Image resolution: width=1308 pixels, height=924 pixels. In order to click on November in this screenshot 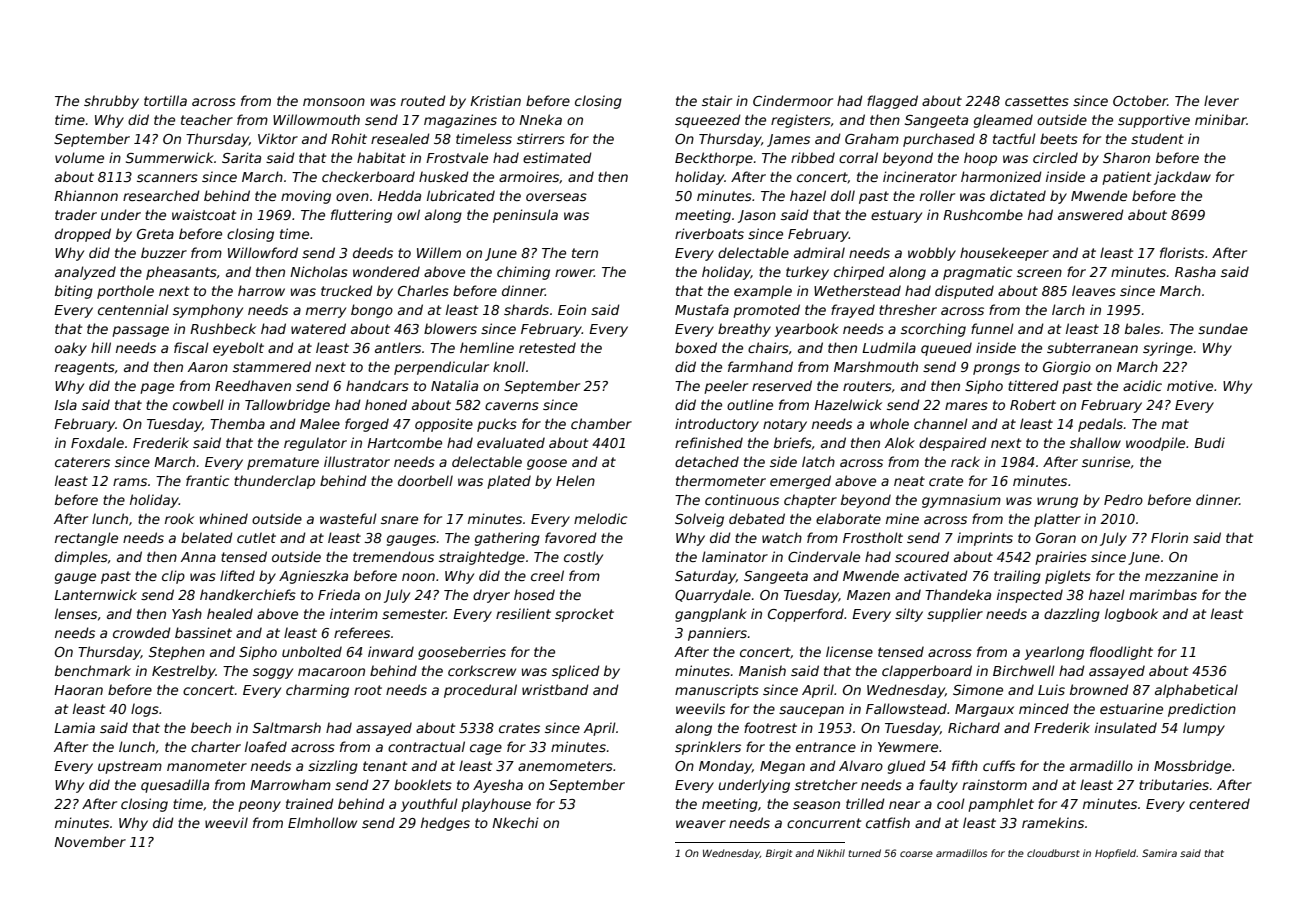, I will do `click(90, 841)`.
